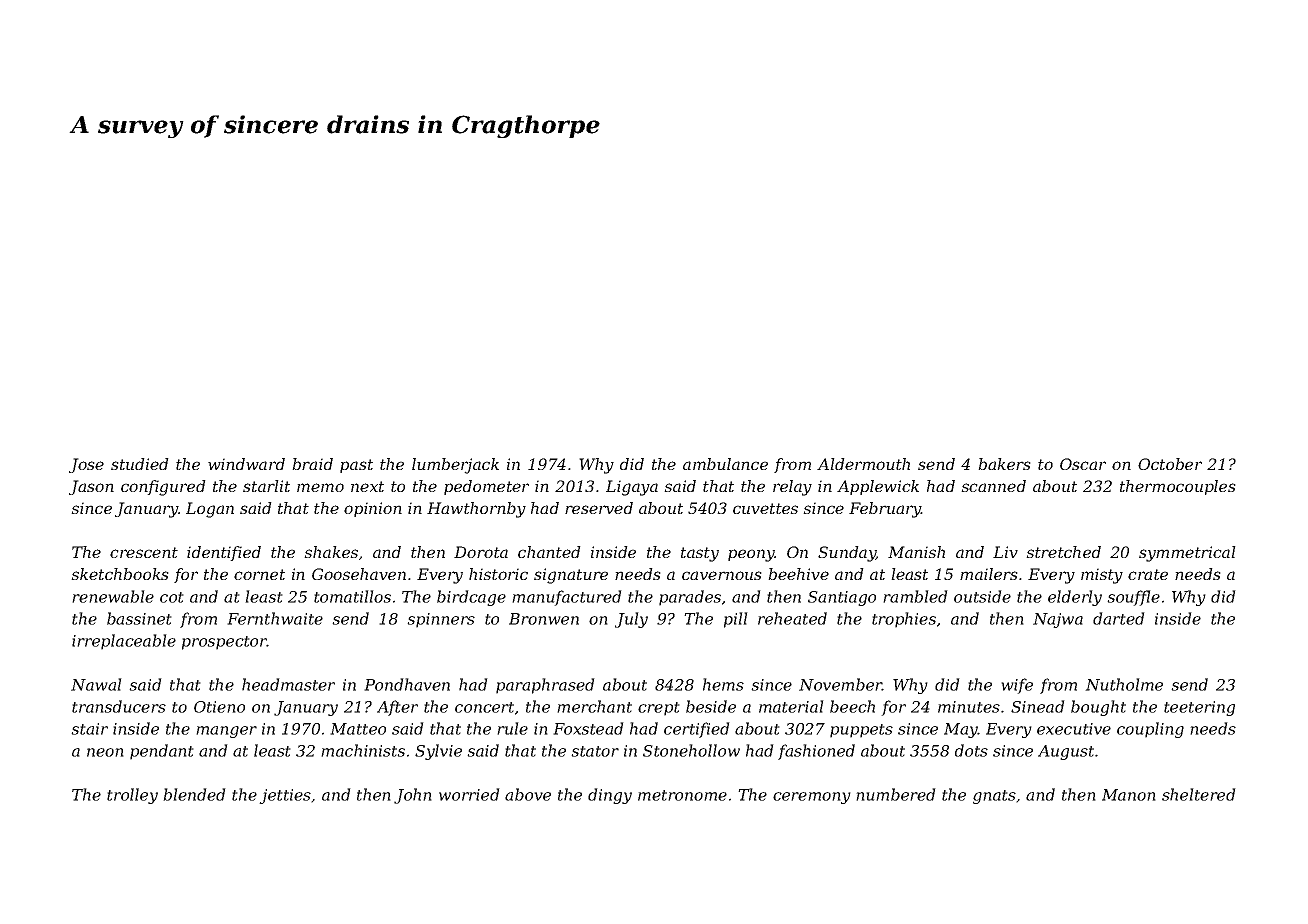 The width and height of the screenshot is (1308, 924). Describe the element at coordinates (631, 620) in the screenshot. I see `July` at that location.
